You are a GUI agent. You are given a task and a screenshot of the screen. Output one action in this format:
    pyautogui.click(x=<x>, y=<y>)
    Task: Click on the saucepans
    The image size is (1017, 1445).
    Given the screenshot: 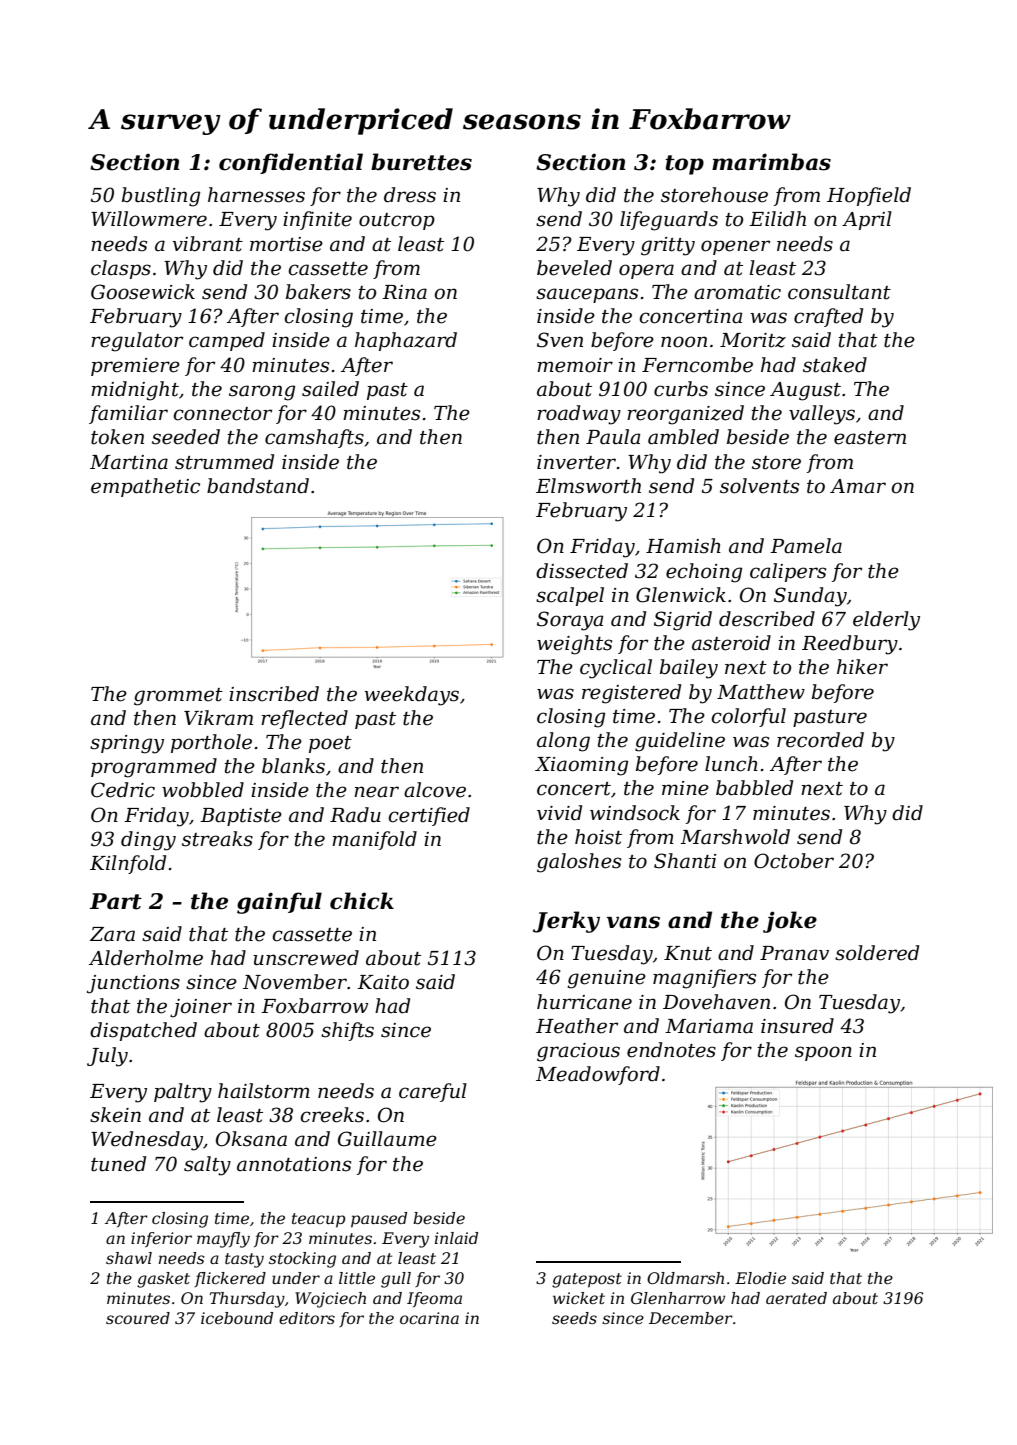 What is the action you would take?
    pyautogui.click(x=587, y=295)
